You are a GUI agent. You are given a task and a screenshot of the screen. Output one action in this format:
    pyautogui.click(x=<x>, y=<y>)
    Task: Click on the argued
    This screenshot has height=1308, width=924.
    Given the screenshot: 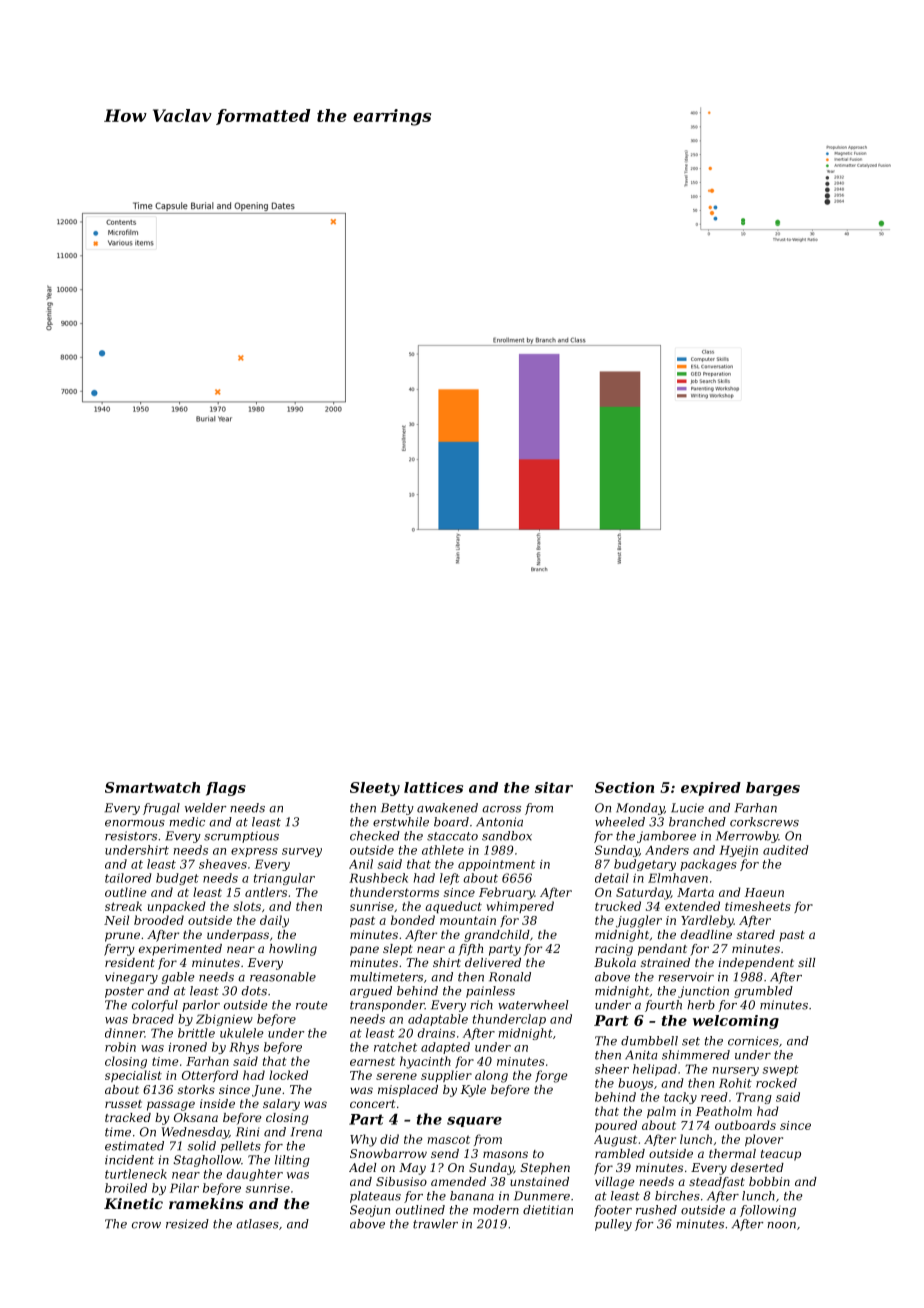 What is the action you would take?
    pyautogui.click(x=371, y=992)
